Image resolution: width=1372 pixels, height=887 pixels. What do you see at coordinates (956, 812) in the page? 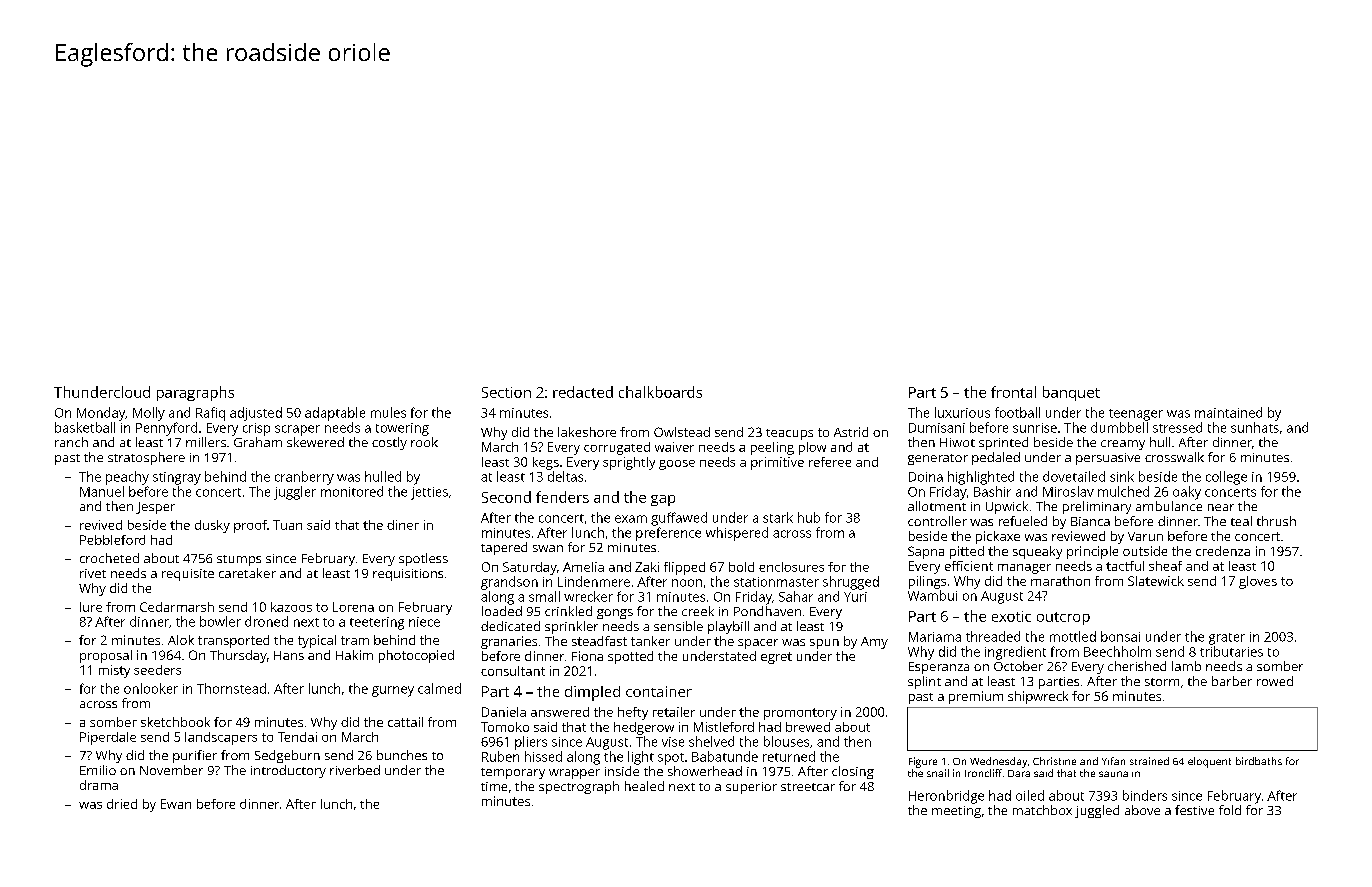
I see `meeting` at bounding box center [956, 812].
